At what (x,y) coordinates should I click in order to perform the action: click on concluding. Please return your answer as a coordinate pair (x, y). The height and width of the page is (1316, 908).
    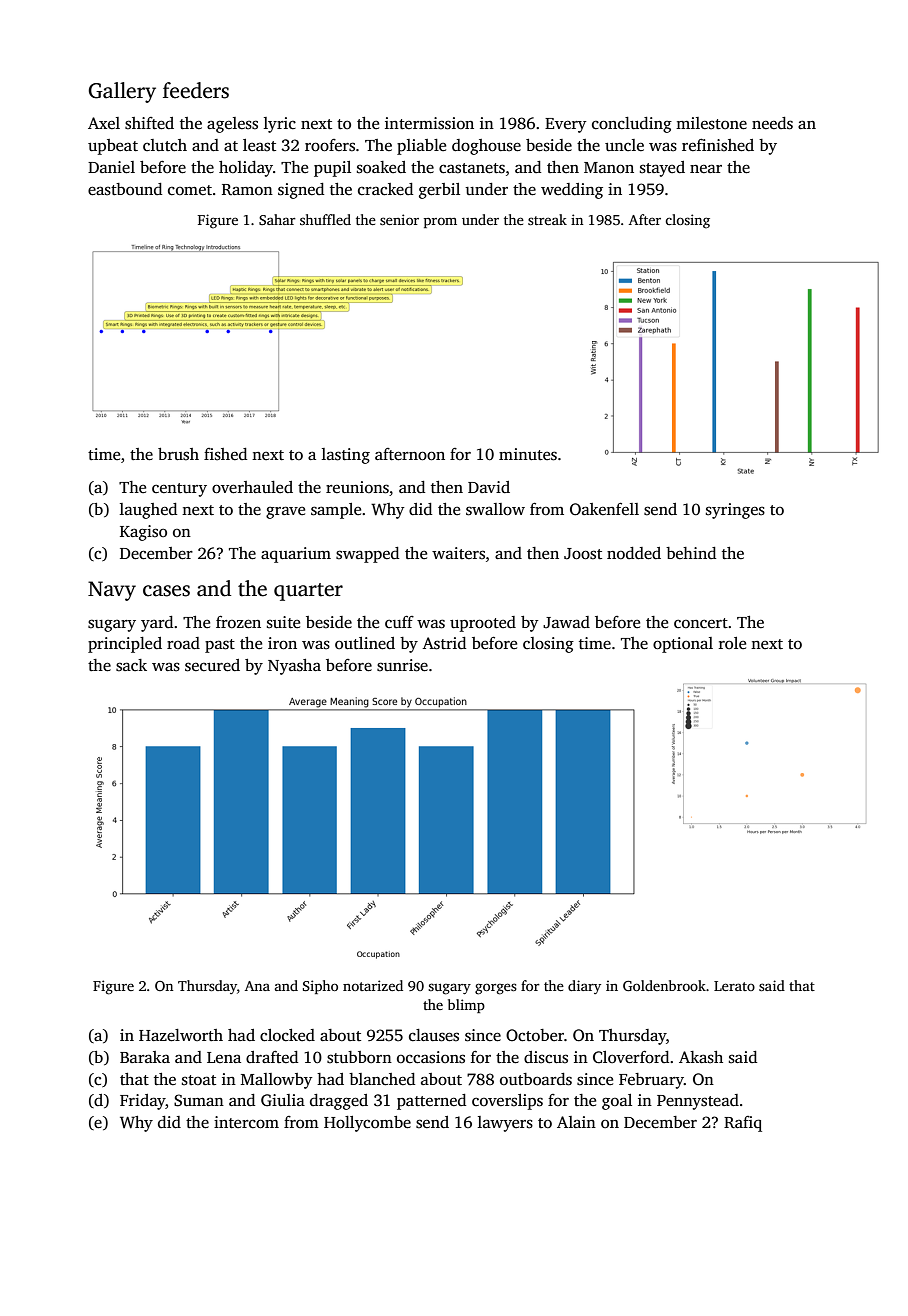
    Looking at the image, I should click on (632, 125).
